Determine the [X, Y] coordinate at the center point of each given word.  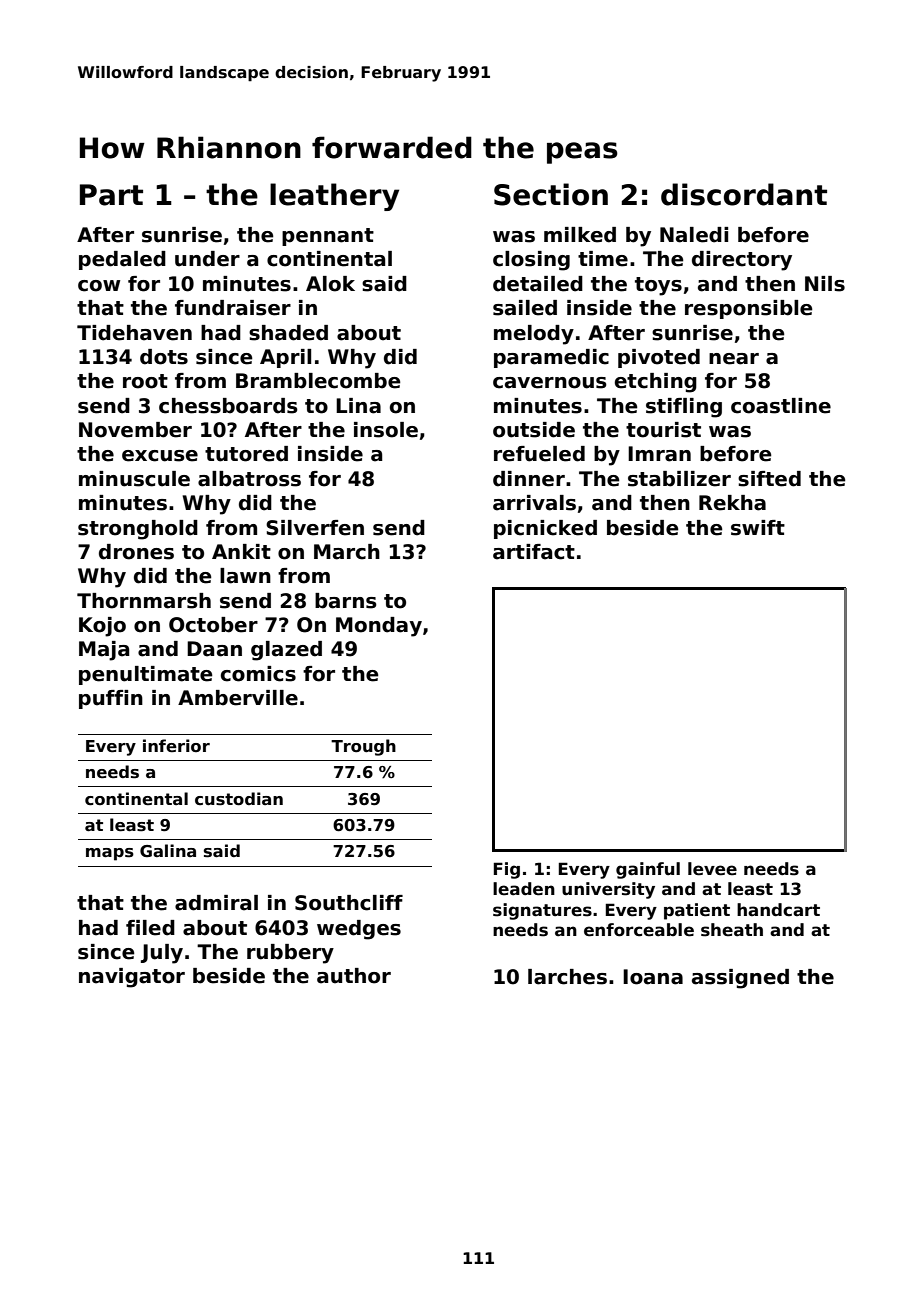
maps [110, 854]
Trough [363, 747]
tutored [246, 454]
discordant [744, 194]
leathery [334, 197]
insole [386, 430]
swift [758, 528]
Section [551, 194]
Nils [825, 284]
